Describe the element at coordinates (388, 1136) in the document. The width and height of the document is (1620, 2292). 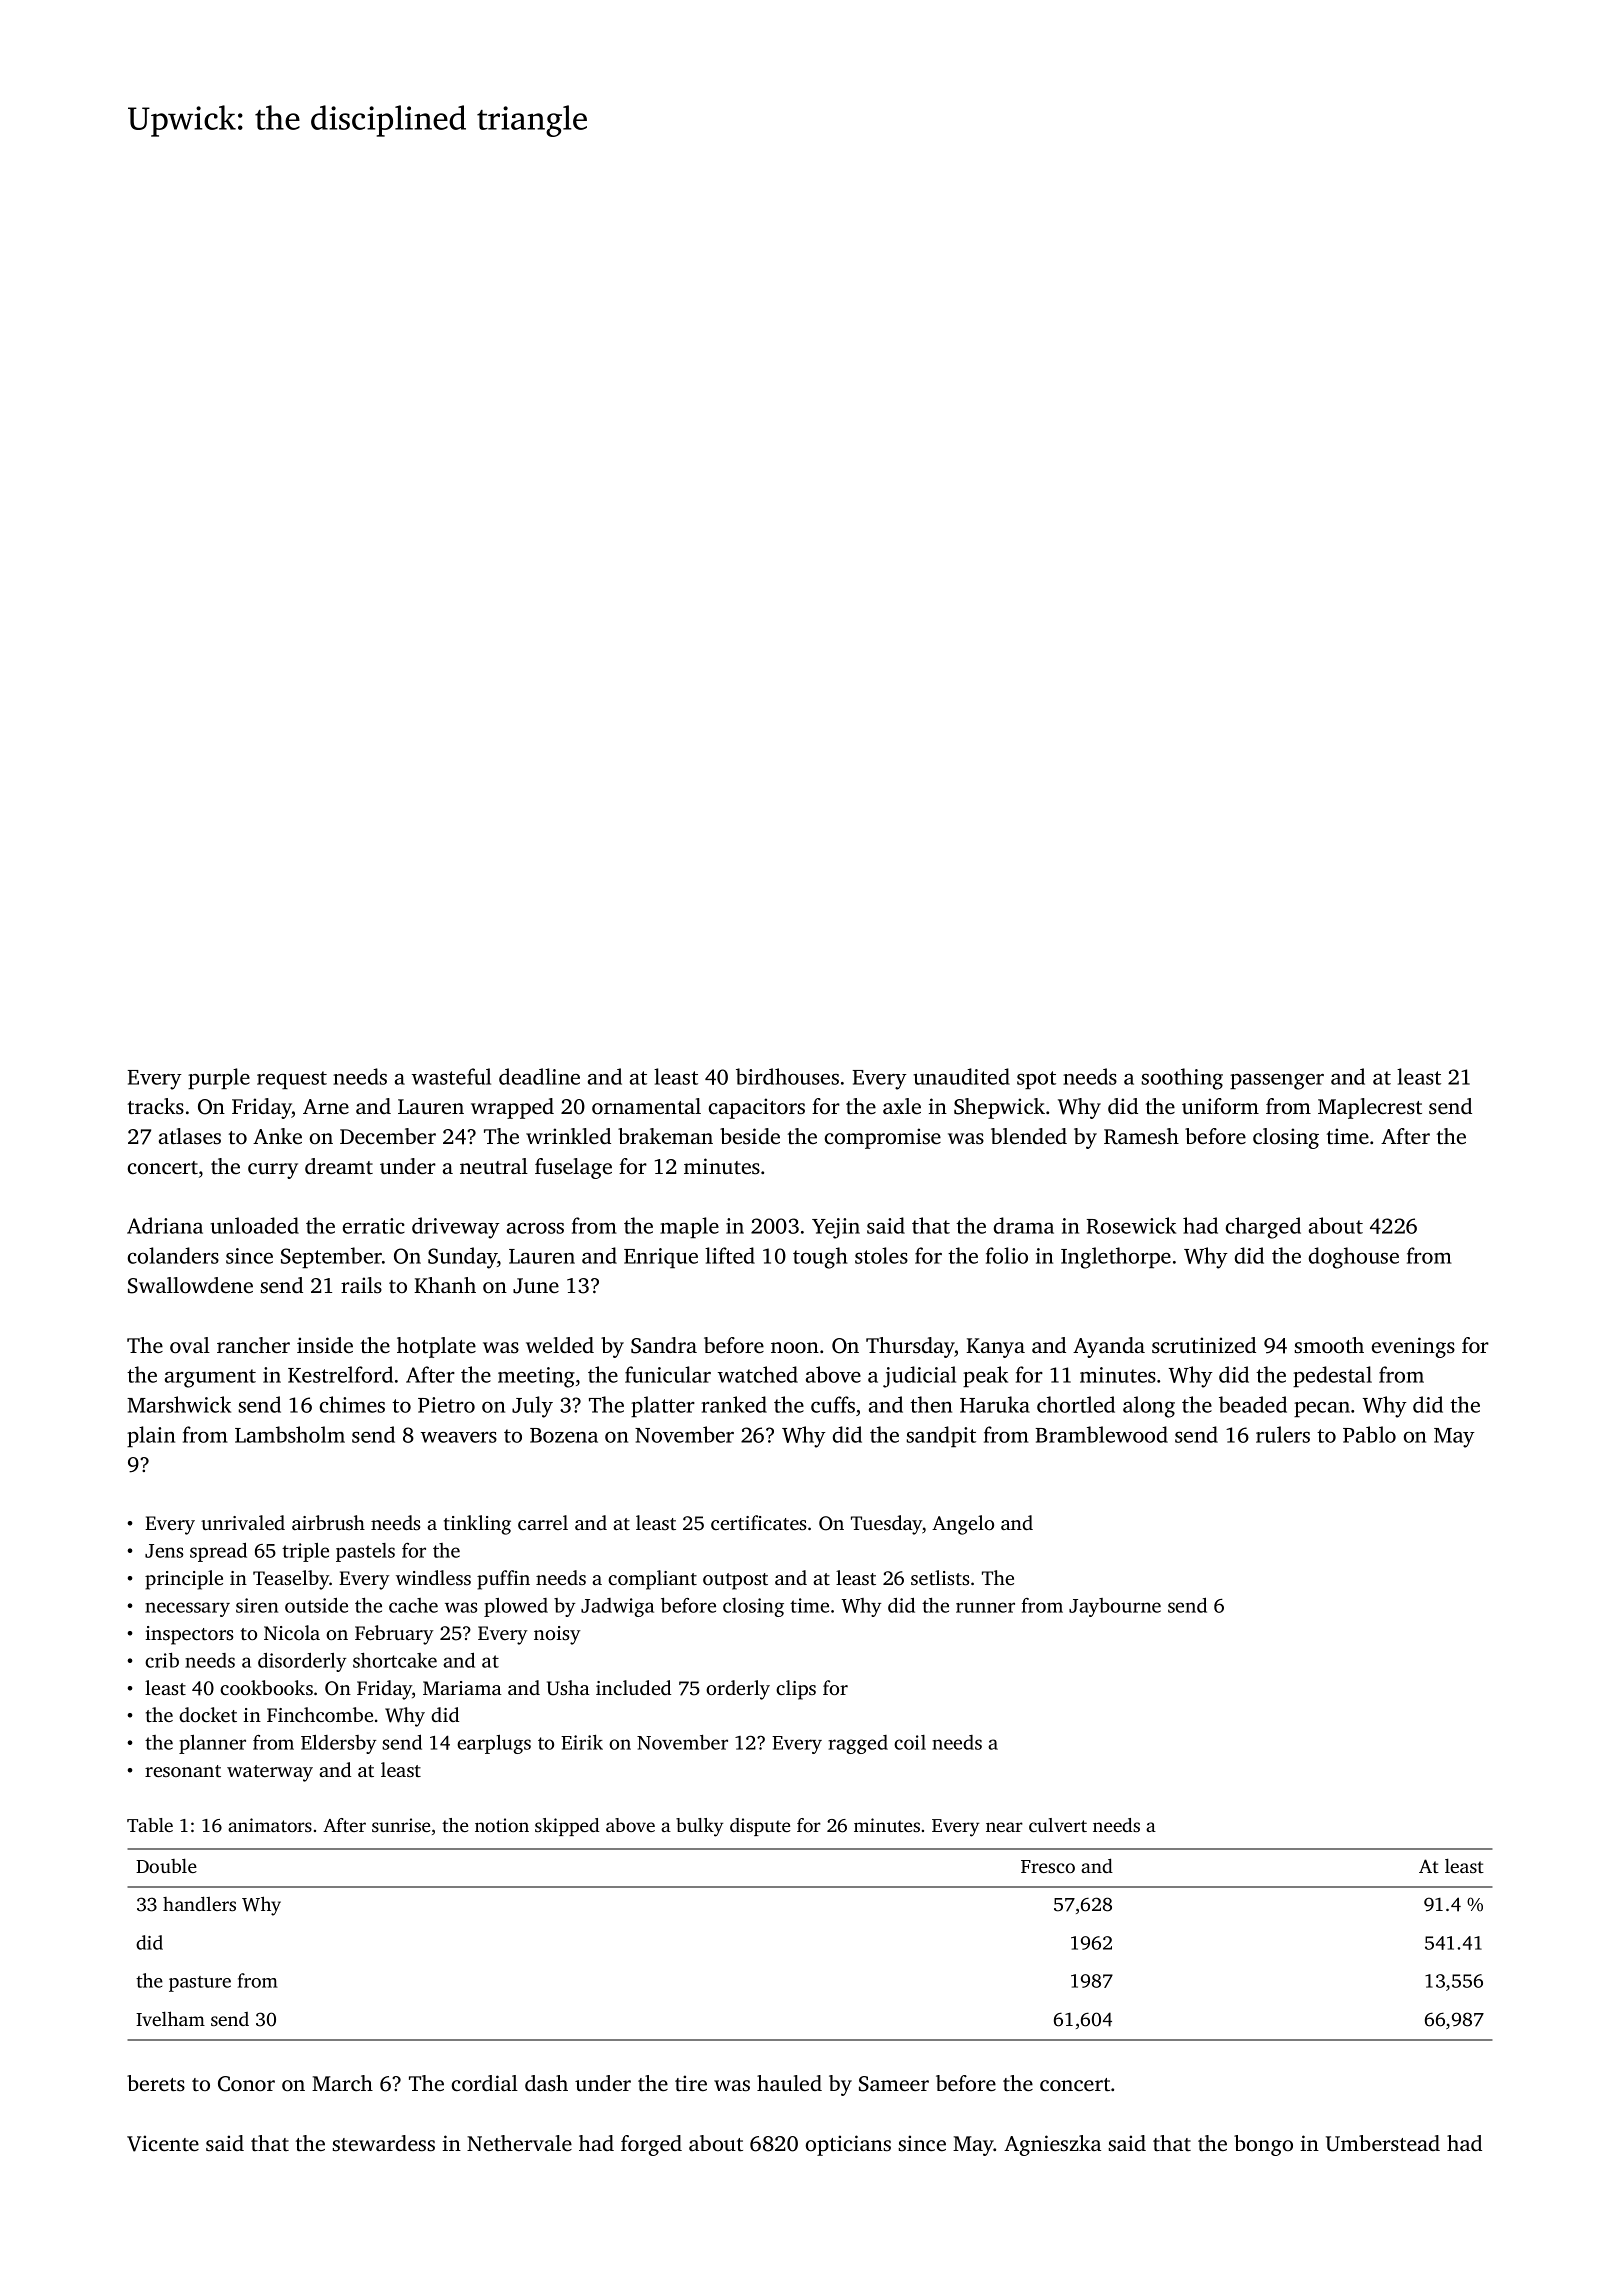
I see `December` at that location.
